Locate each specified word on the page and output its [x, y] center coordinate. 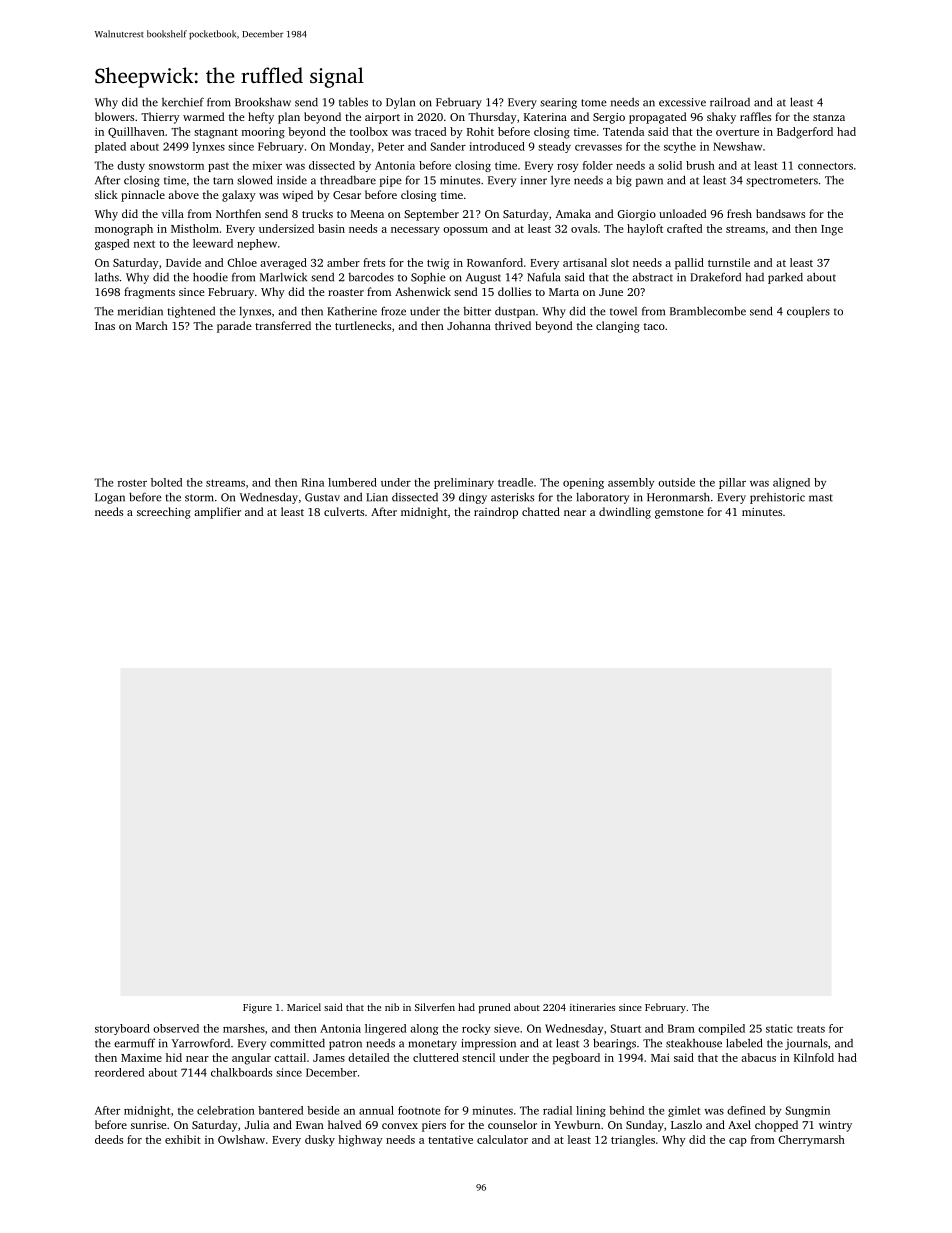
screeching [164, 513]
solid [670, 165]
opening [583, 483]
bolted [166, 482]
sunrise [149, 1125]
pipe [391, 181]
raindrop [496, 513]
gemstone [679, 514]
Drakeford [715, 277]
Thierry [160, 118]
